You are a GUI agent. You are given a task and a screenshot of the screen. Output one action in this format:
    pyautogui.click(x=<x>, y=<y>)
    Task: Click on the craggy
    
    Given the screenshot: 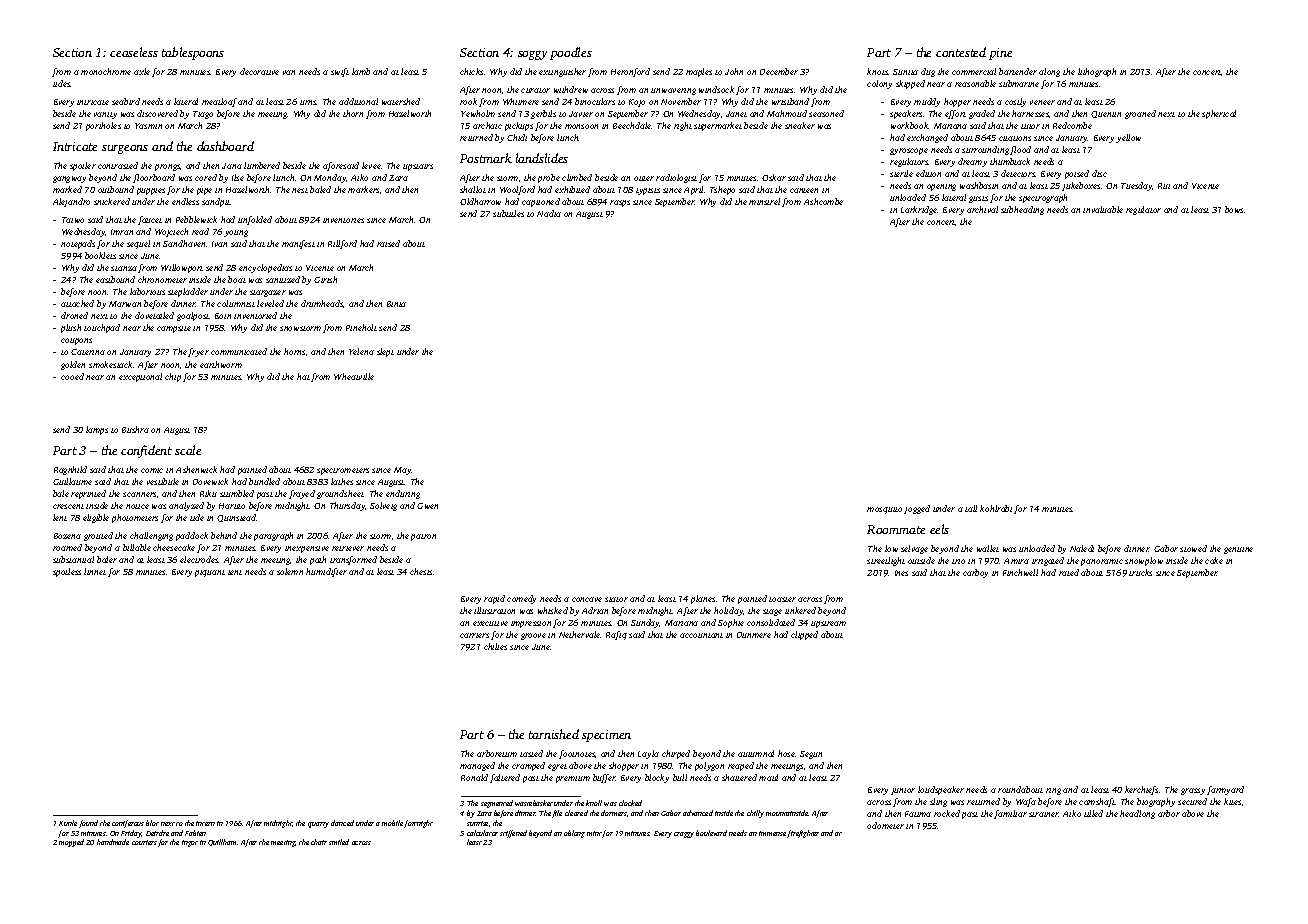 What is the action you would take?
    pyautogui.click(x=684, y=835)
